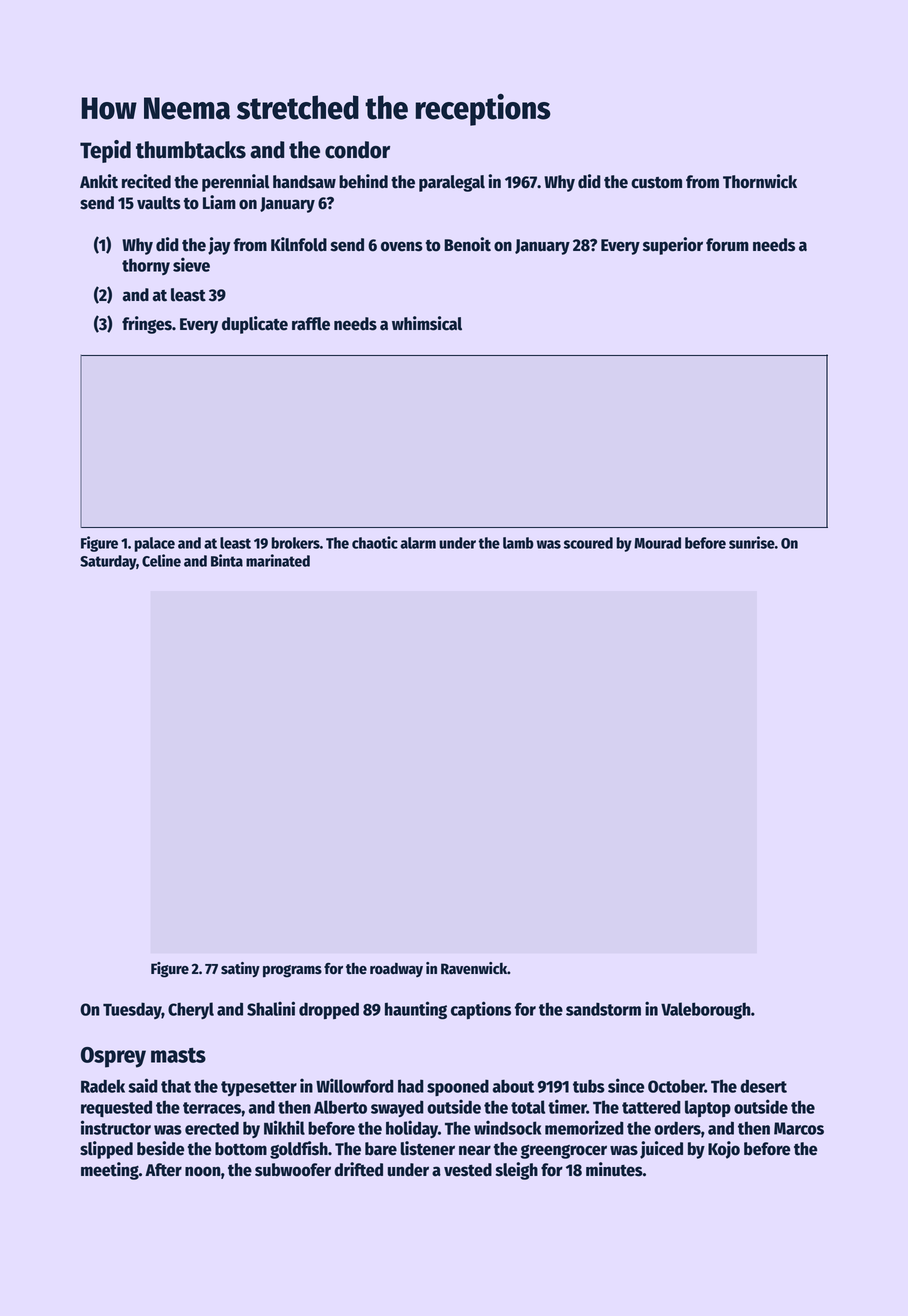 This page has width=908, height=1316. Describe the element at coordinates (657, 543) in the page. I see `Mourad` at that location.
